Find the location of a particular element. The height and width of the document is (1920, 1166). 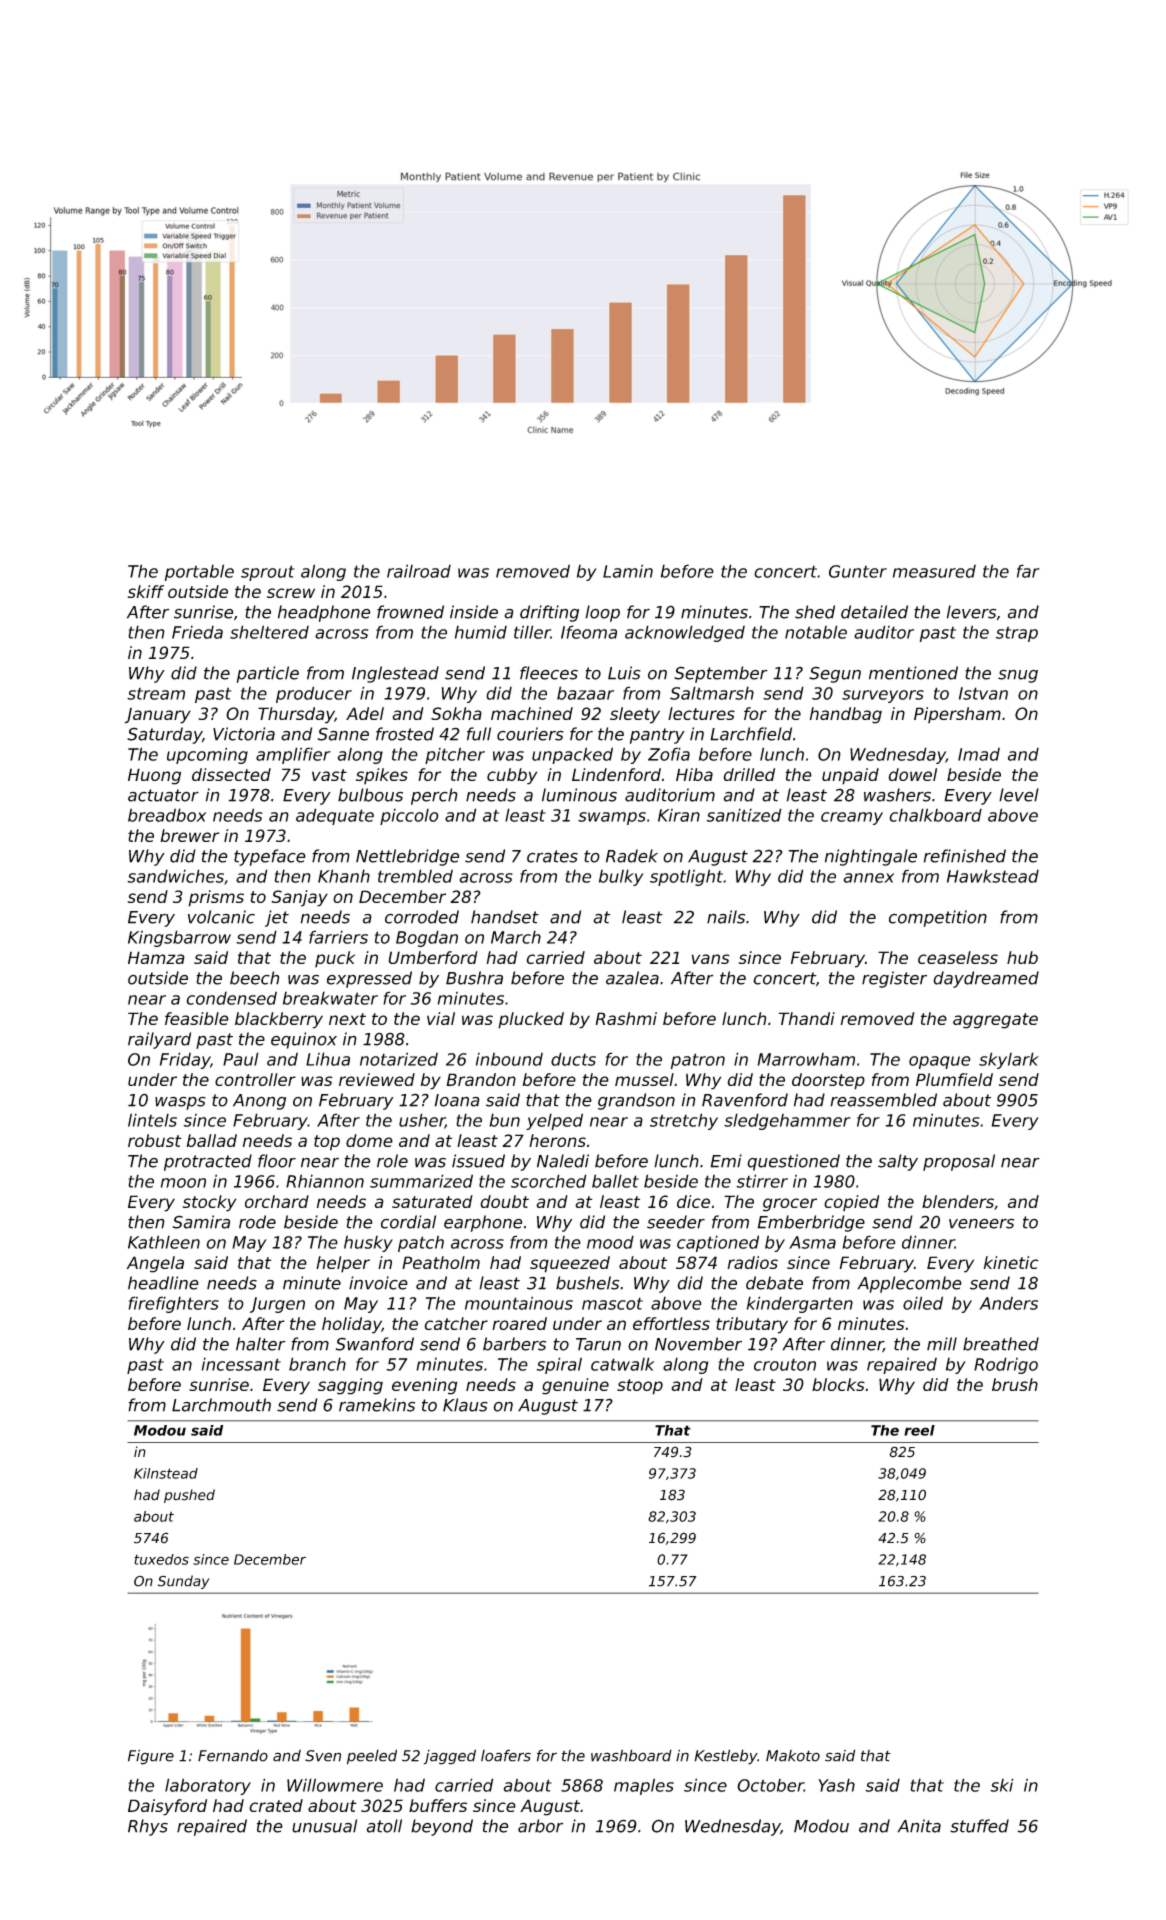

oiled is located at coordinates (923, 1303).
